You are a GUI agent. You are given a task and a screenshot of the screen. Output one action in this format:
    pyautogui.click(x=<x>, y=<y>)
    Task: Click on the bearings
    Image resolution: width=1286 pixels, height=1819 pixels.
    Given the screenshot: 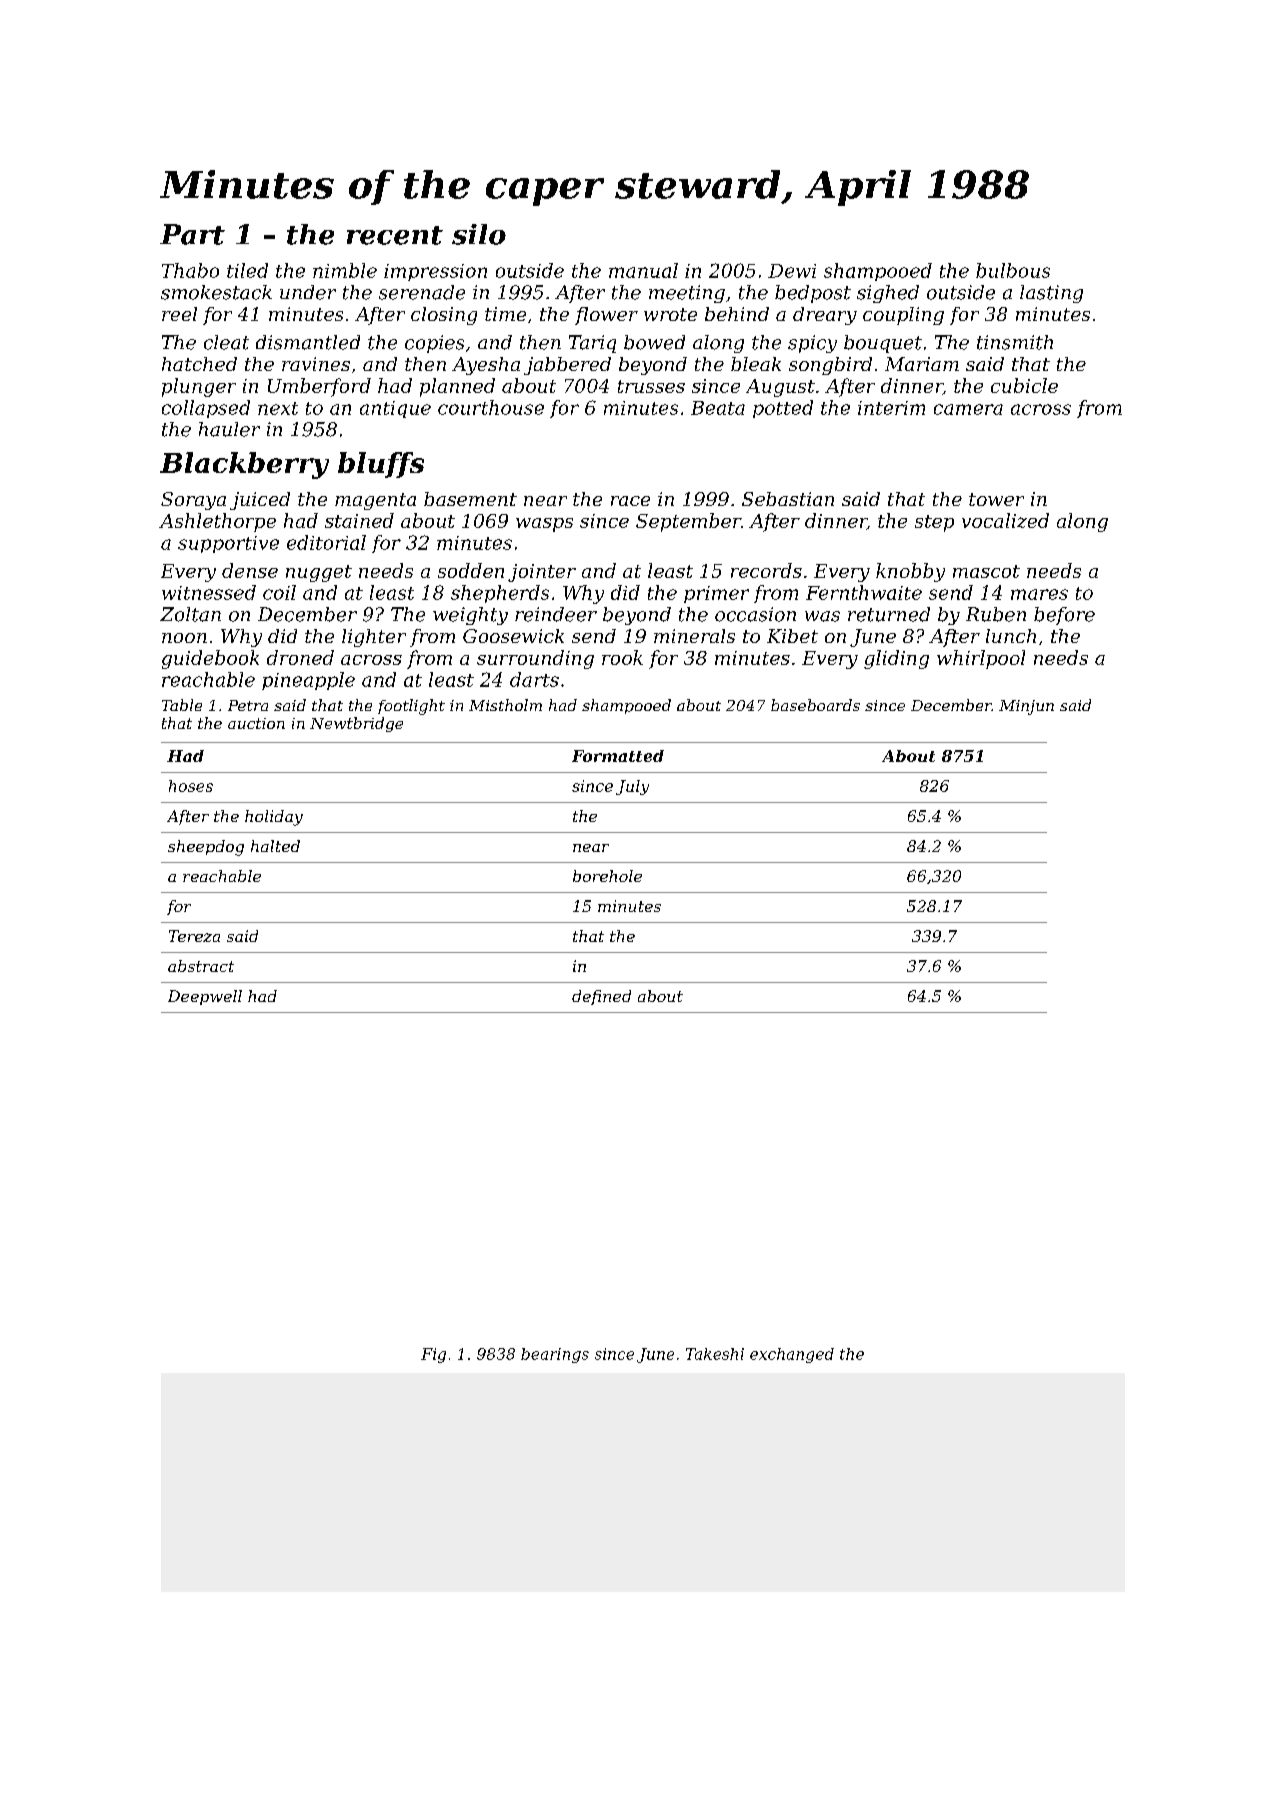 What is the action you would take?
    pyautogui.click(x=555, y=1355)
